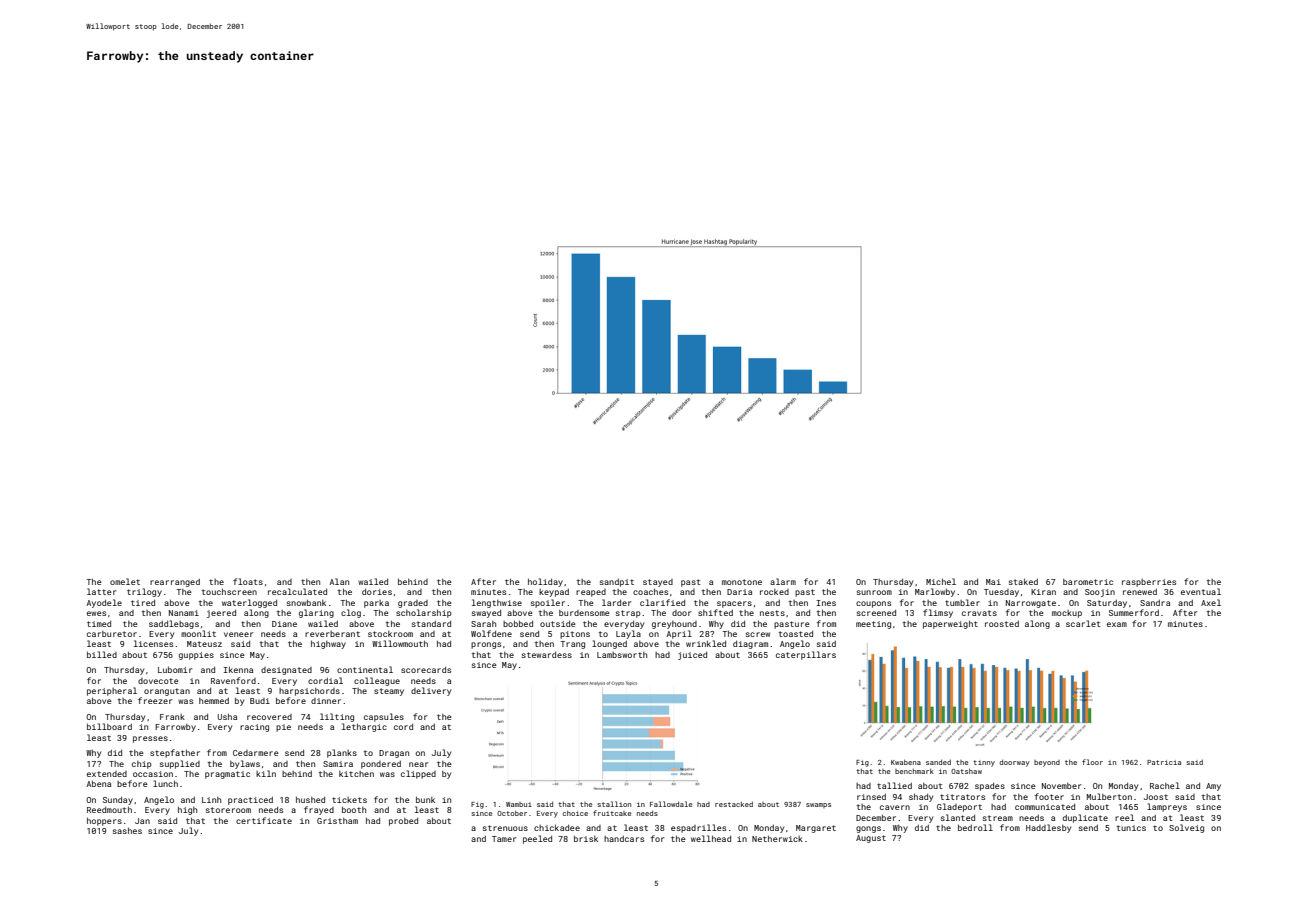 This screenshot has width=1308, height=924. What do you see at coordinates (286, 671) in the screenshot?
I see `designated` at bounding box center [286, 671].
